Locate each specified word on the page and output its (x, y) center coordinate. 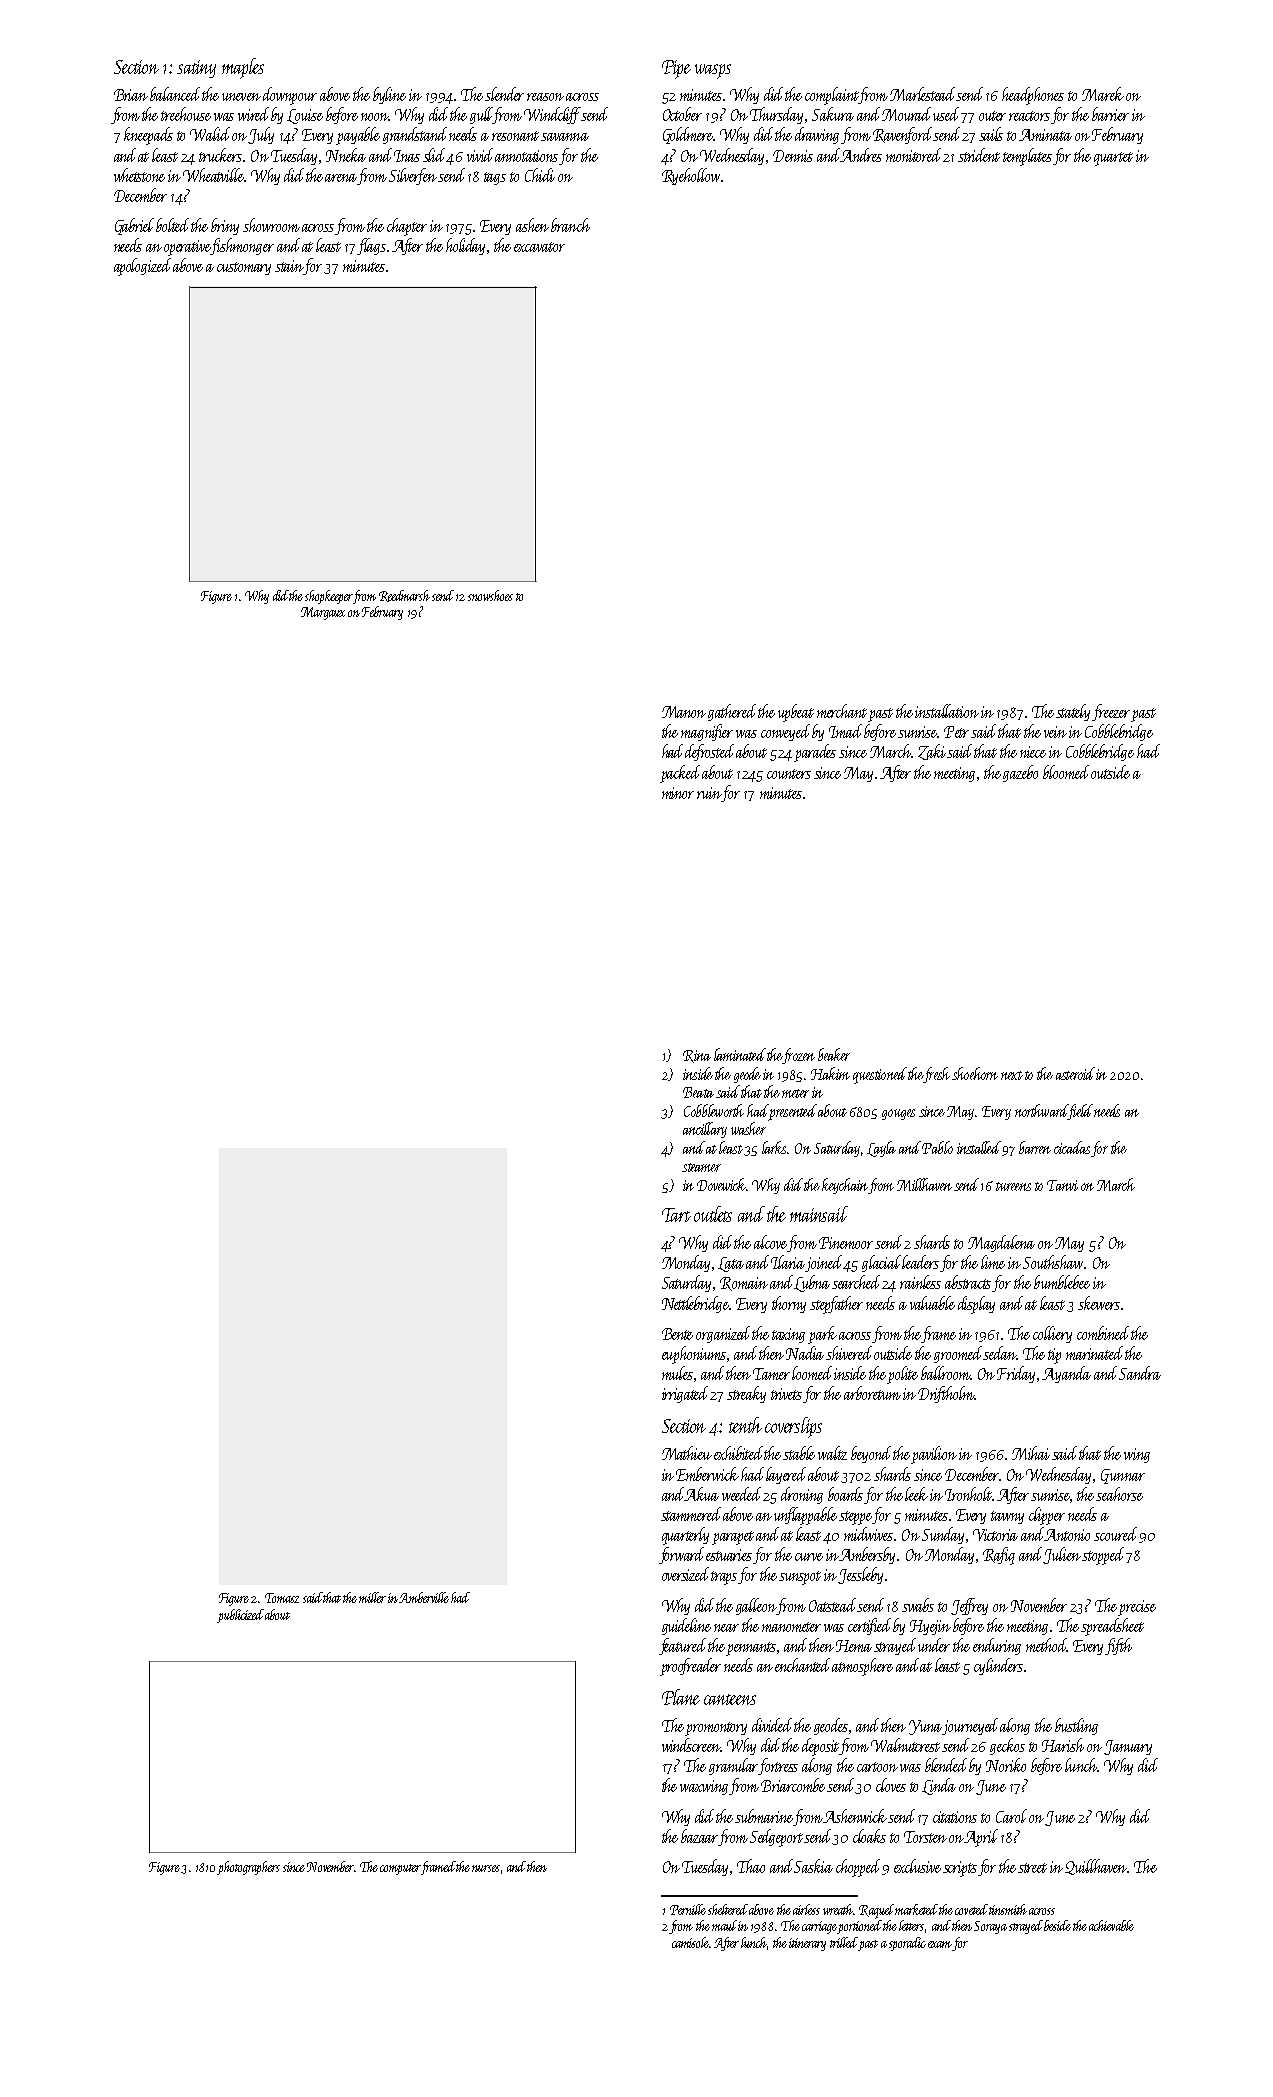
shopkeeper (329, 597)
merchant (842, 711)
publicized (240, 1616)
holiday (465, 246)
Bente (677, 1334)
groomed (959, 1354)
